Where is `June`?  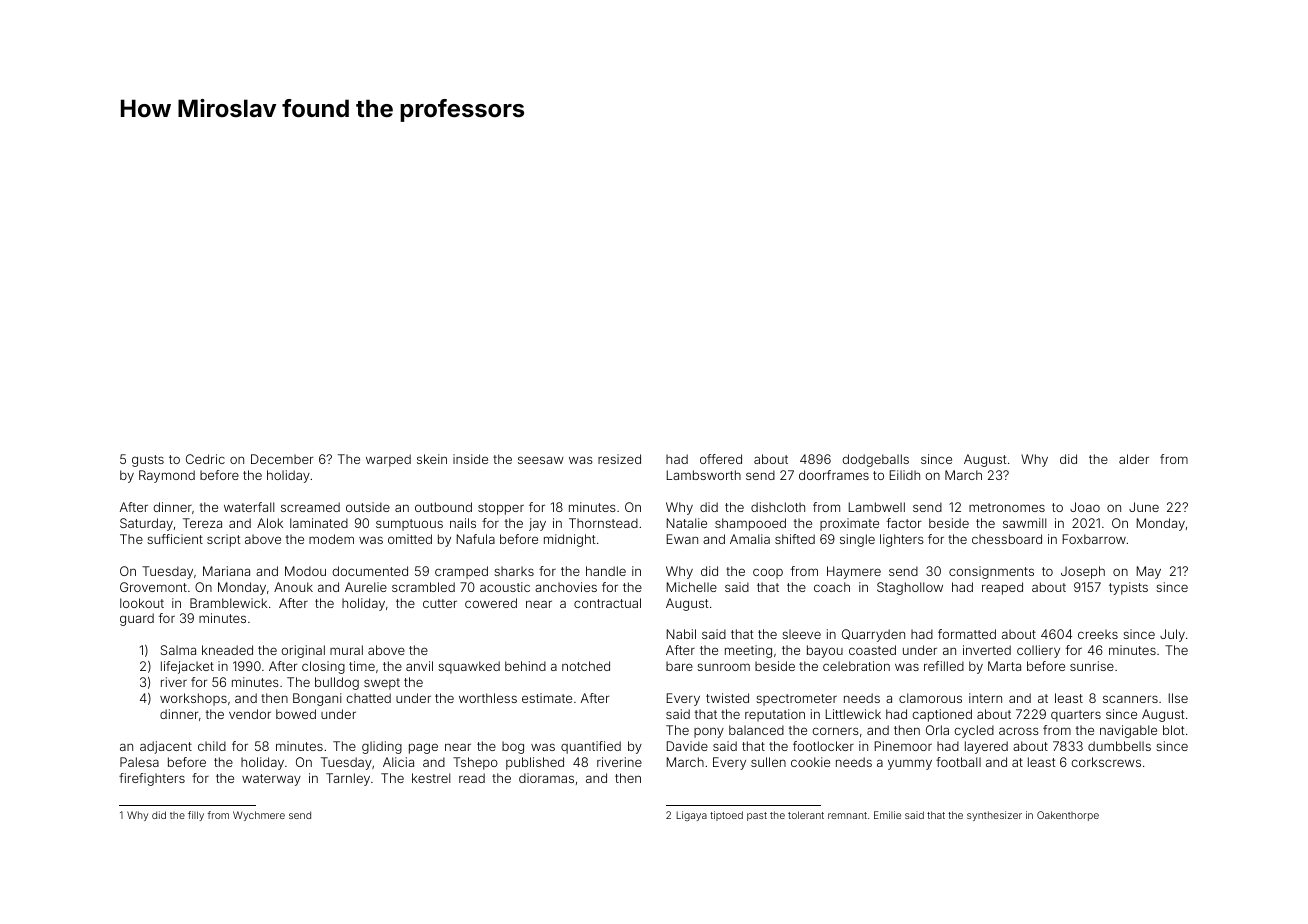 June is located at coordinates (1144, 507).
